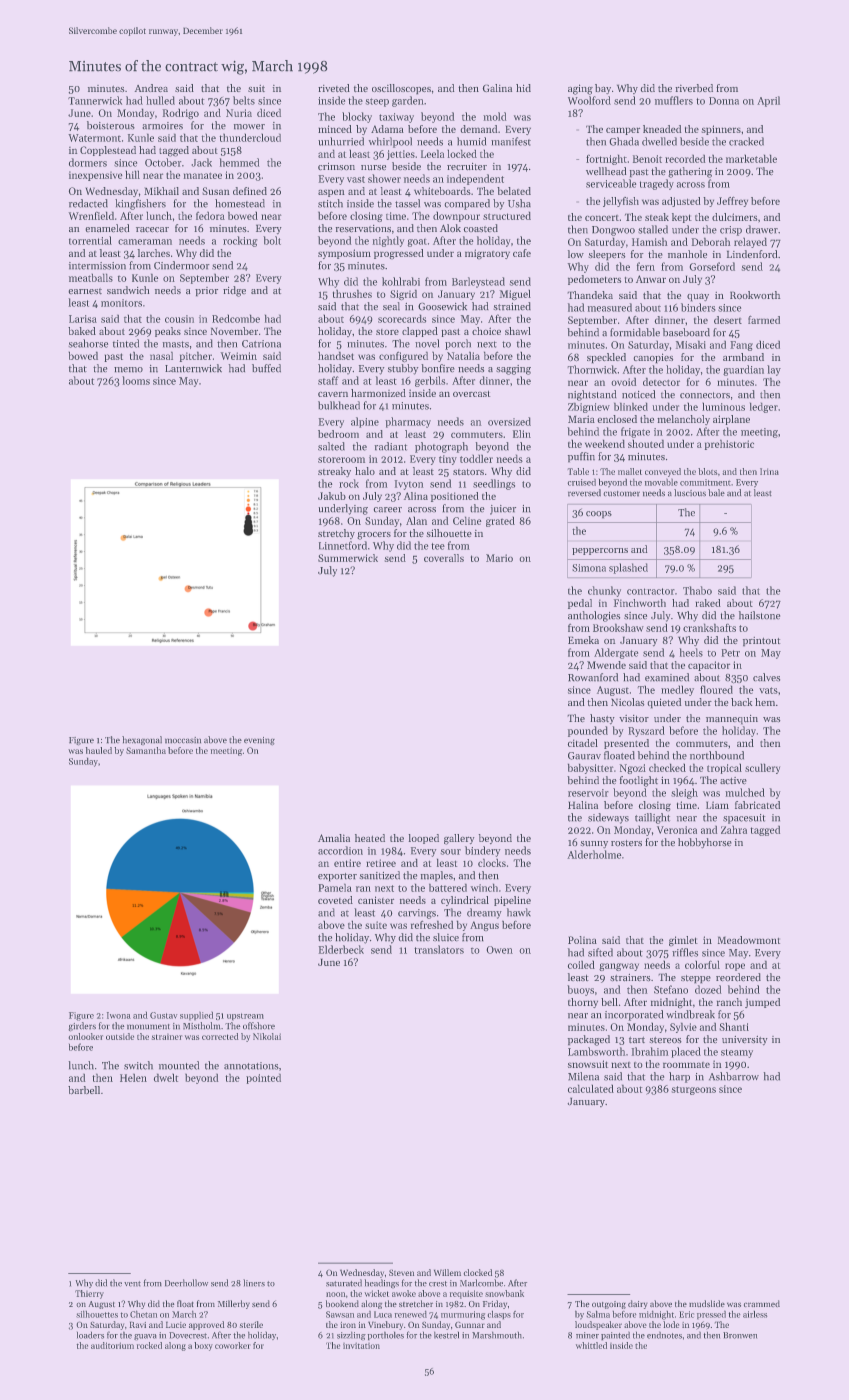 The width and height of the screenshot is (849, 1400). Describe the element at coordinates (119, 1015) in the screenshot. I see `Iwona` at that location.
